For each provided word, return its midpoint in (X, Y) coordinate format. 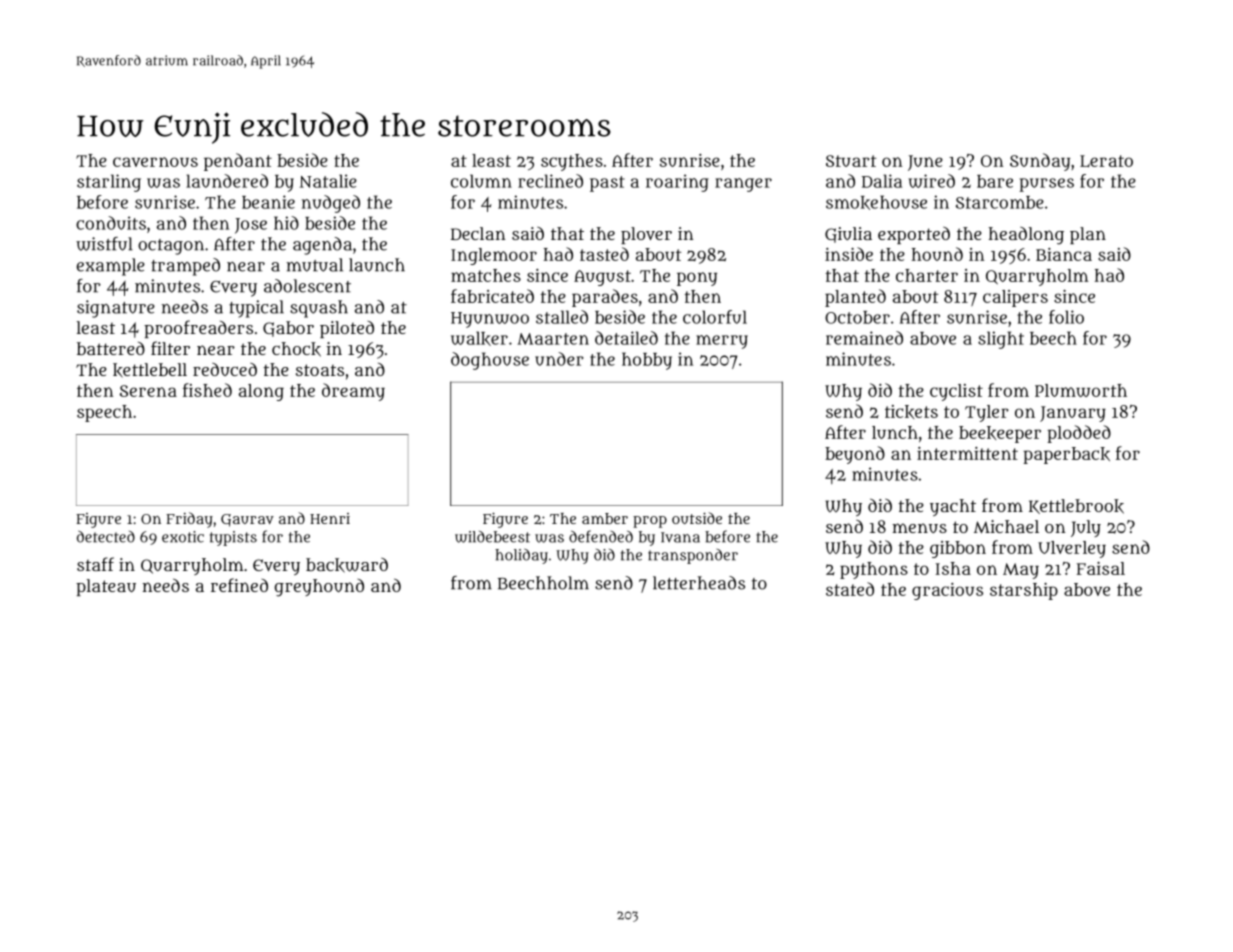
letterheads (699, 583)
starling (109, 183)
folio (1066, 317)
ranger (743, 185)
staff (95, 564)
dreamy (353, 392)
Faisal (1101, 568)
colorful (715, 317)
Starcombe (1000, 202)
